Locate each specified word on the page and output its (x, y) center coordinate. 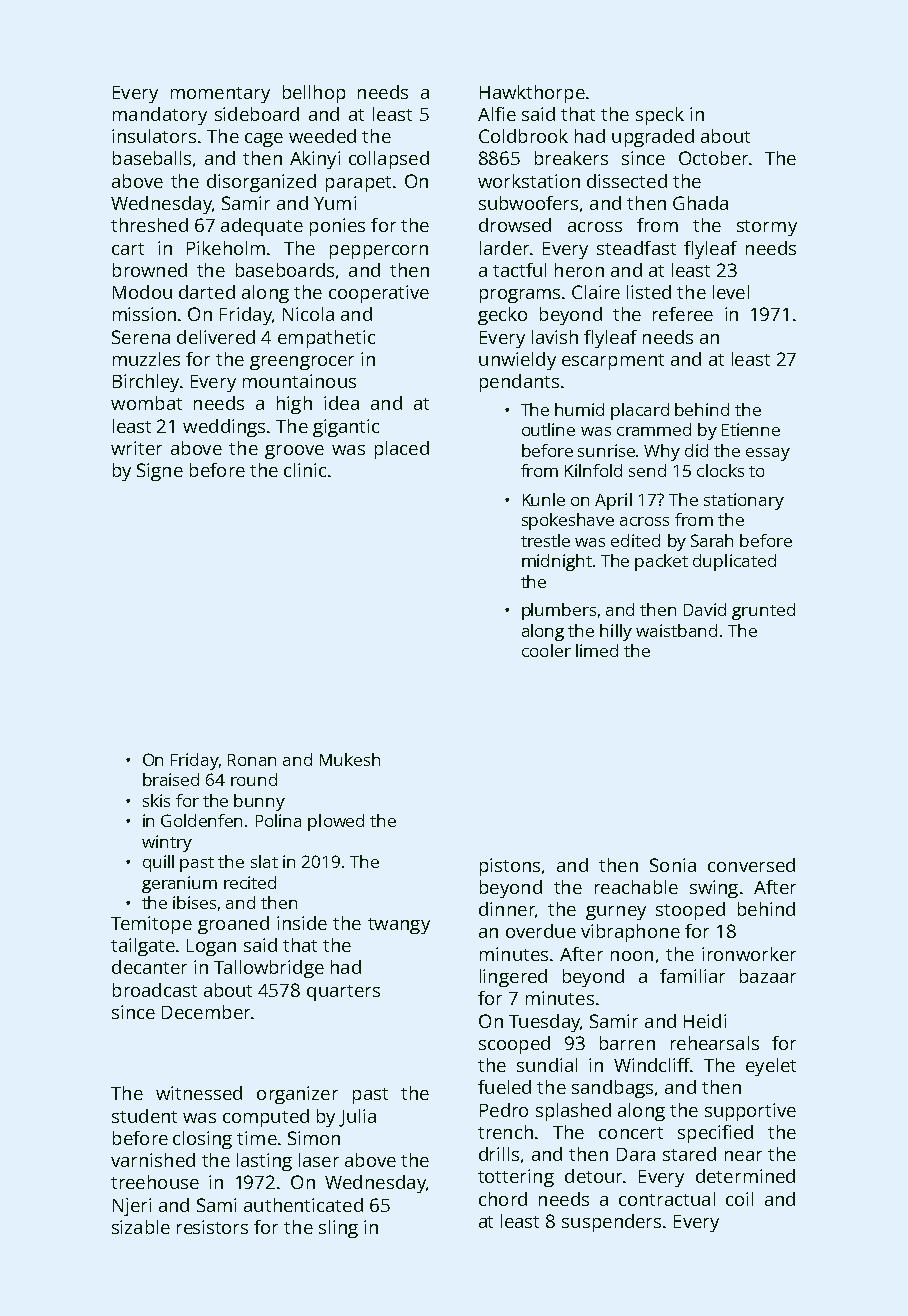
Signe (160, 472)
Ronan (252, 760)
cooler (546, 650)
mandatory (160, 116)
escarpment (613, 362)
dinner (507, 909)
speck (660, 116)
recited (250, 882)
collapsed (389, 160)
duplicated (734, 562)
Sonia (673, 865)
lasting (264, 1162)
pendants (519, 383)
